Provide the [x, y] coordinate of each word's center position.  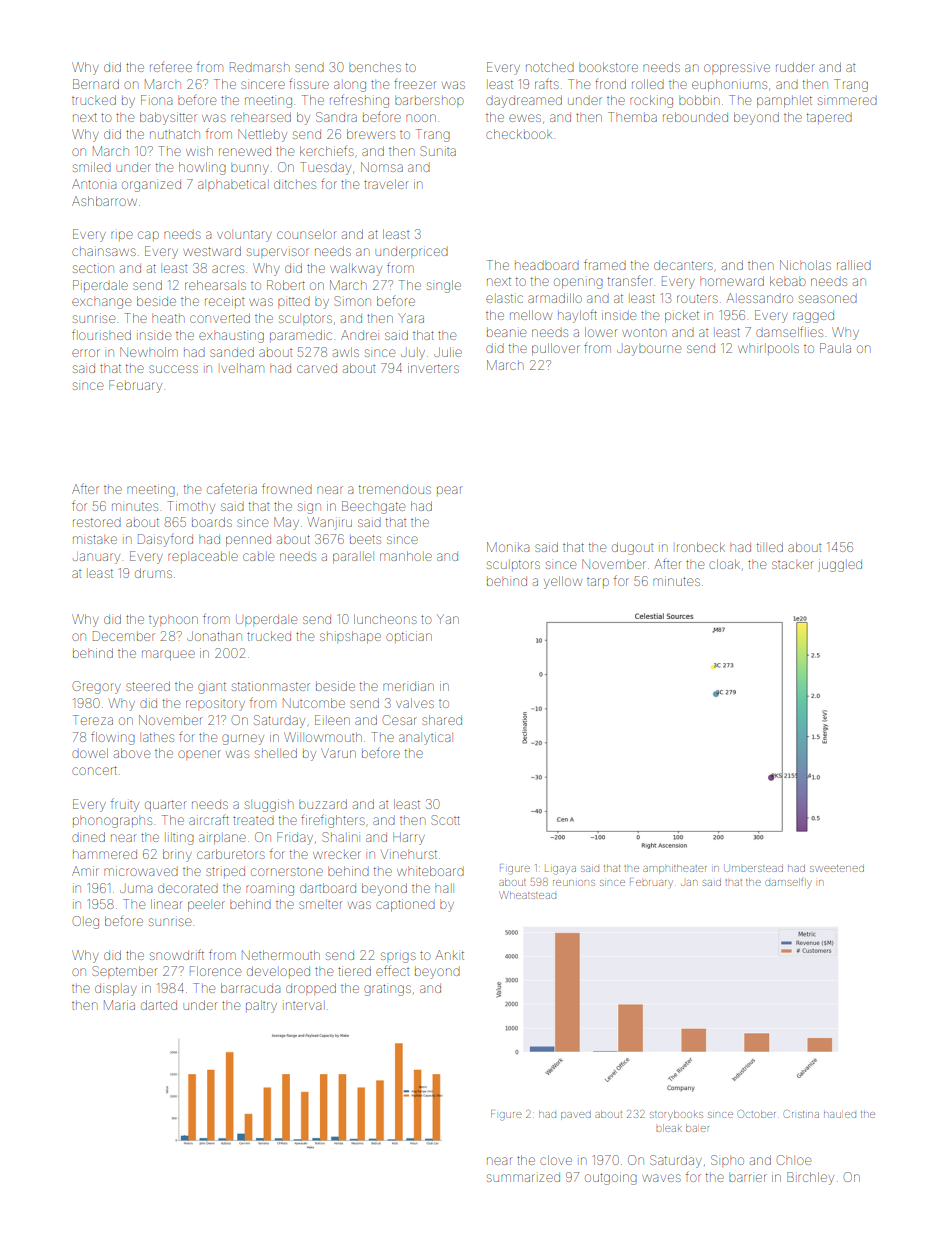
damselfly [788, 883]
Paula [835, 348]
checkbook [519, 134]
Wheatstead [527, 895]
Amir [85, 871]
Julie [448, 352]
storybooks [676, 1115]
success [173, 369]
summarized [523, 1177]
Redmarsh [259, 67]
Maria [119, 1005]
